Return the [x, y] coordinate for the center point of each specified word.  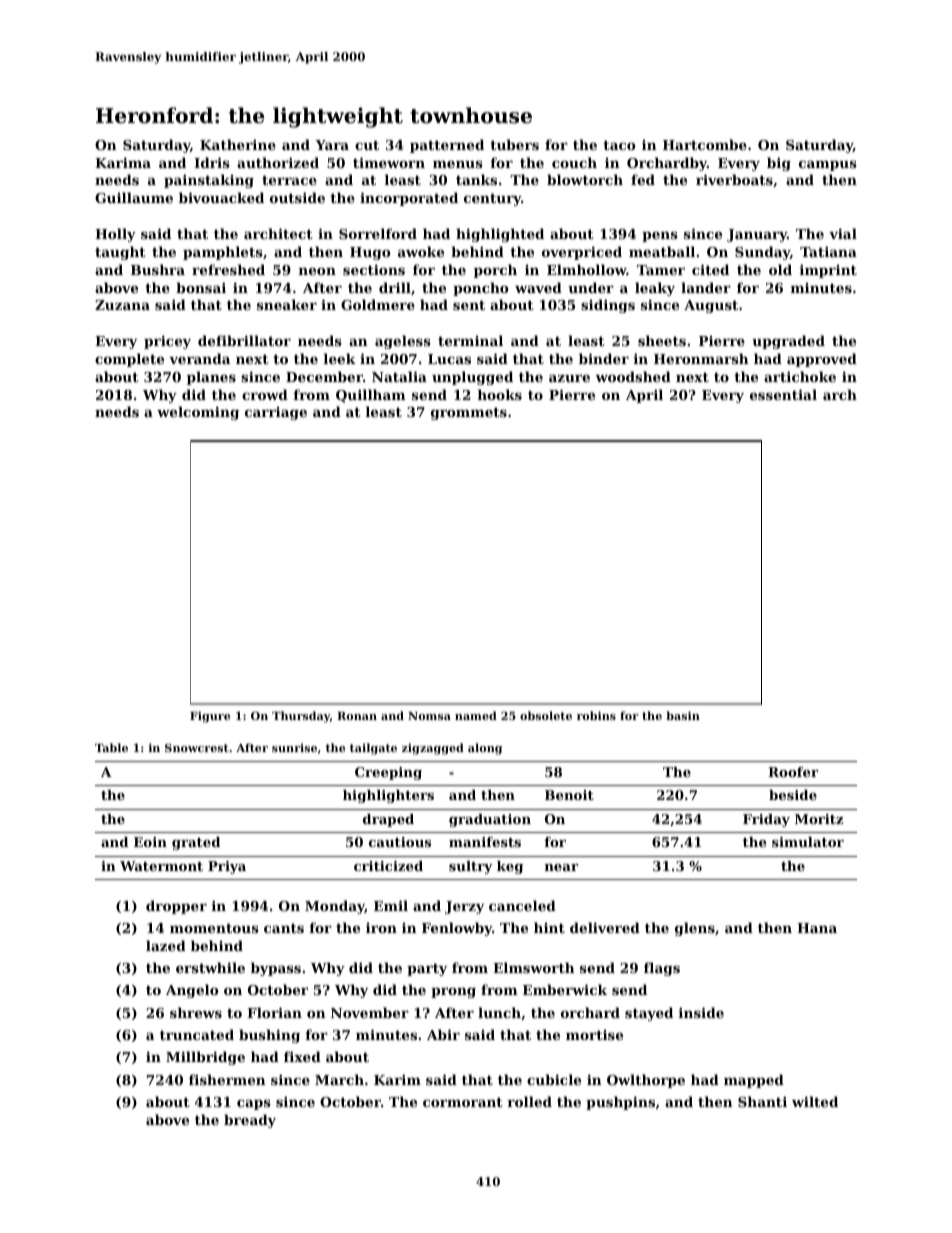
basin [683, 715]
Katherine [238, 144]
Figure [210, 717]
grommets [469, 413]
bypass [276, 969]
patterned [447, 146]
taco [619, 145]
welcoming [198, 413]
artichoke [800, 376]
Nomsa [429, 716]
